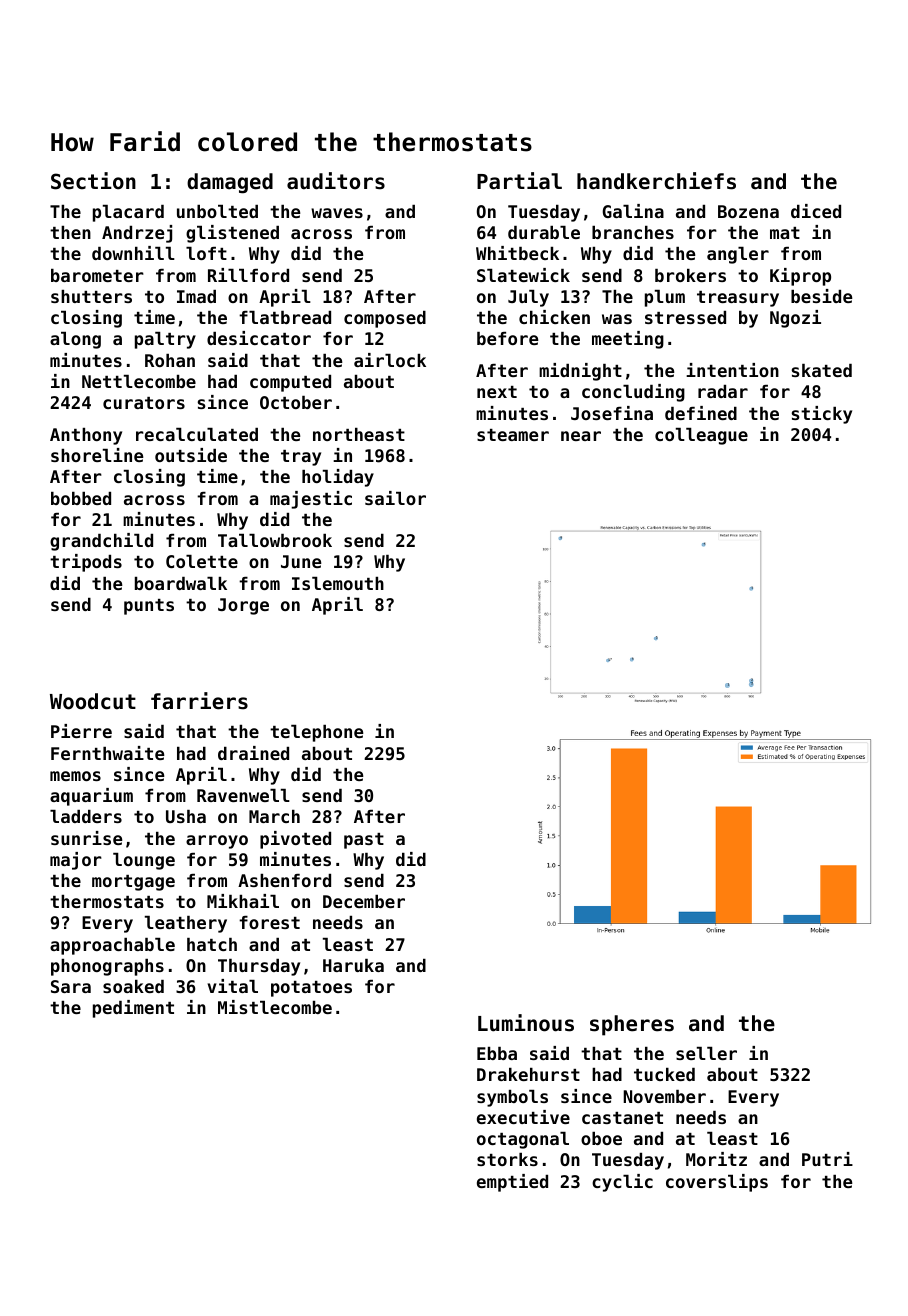 The image size is (908, 1316). What do you see at coordinates (86, 563) in the image?
I see `tripods` at bounding box center [86, 563].
